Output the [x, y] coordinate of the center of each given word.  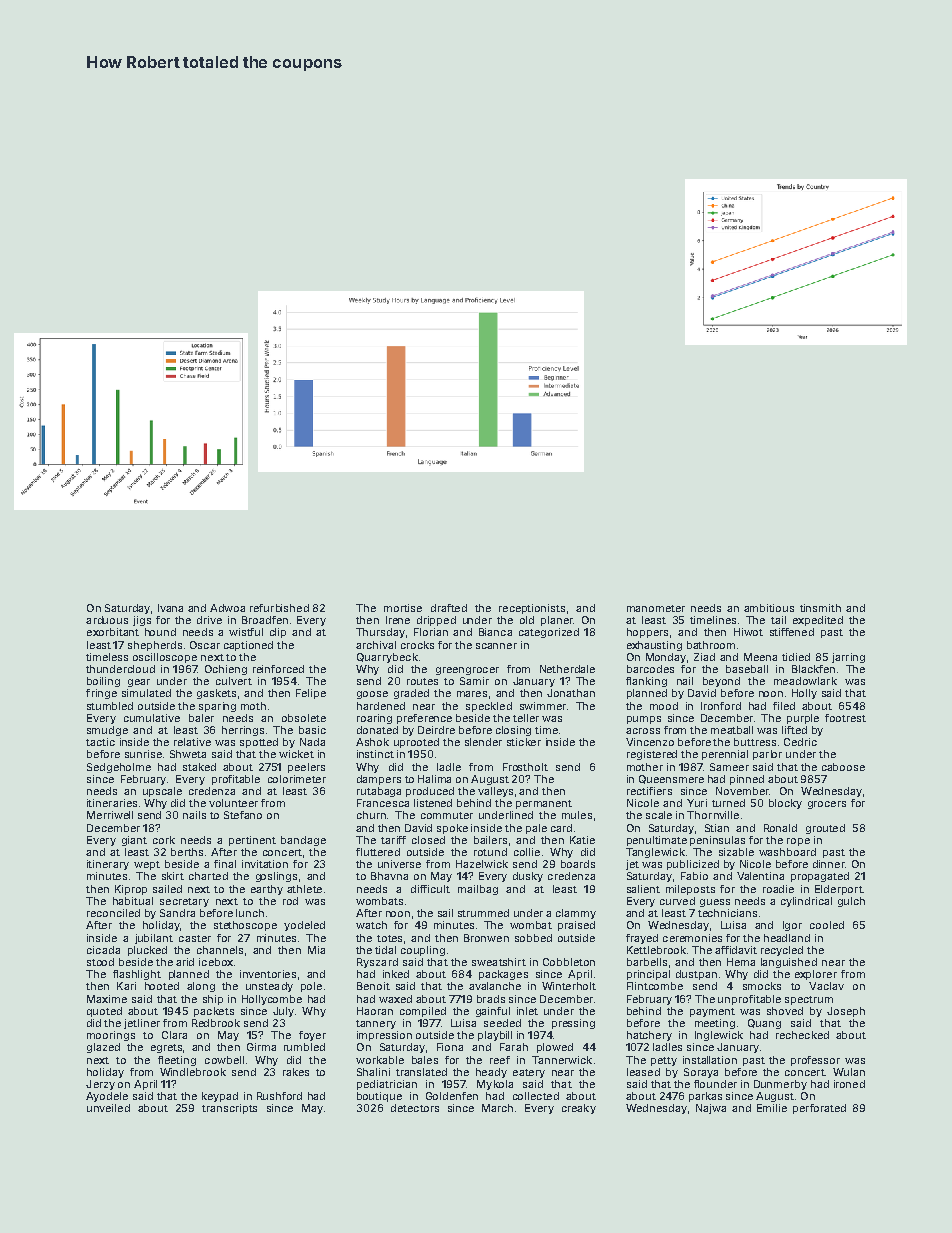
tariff [393, 840]
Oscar [205, 645]
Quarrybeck [387, 658]
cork [164, 840]
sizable [736, 852]
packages [503, 975]
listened [433, 803]
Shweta [188, 754]
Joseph [846, 1012]
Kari [126, 986]
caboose [843, 767]
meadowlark [805, 681]
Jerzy [100, 1085]
